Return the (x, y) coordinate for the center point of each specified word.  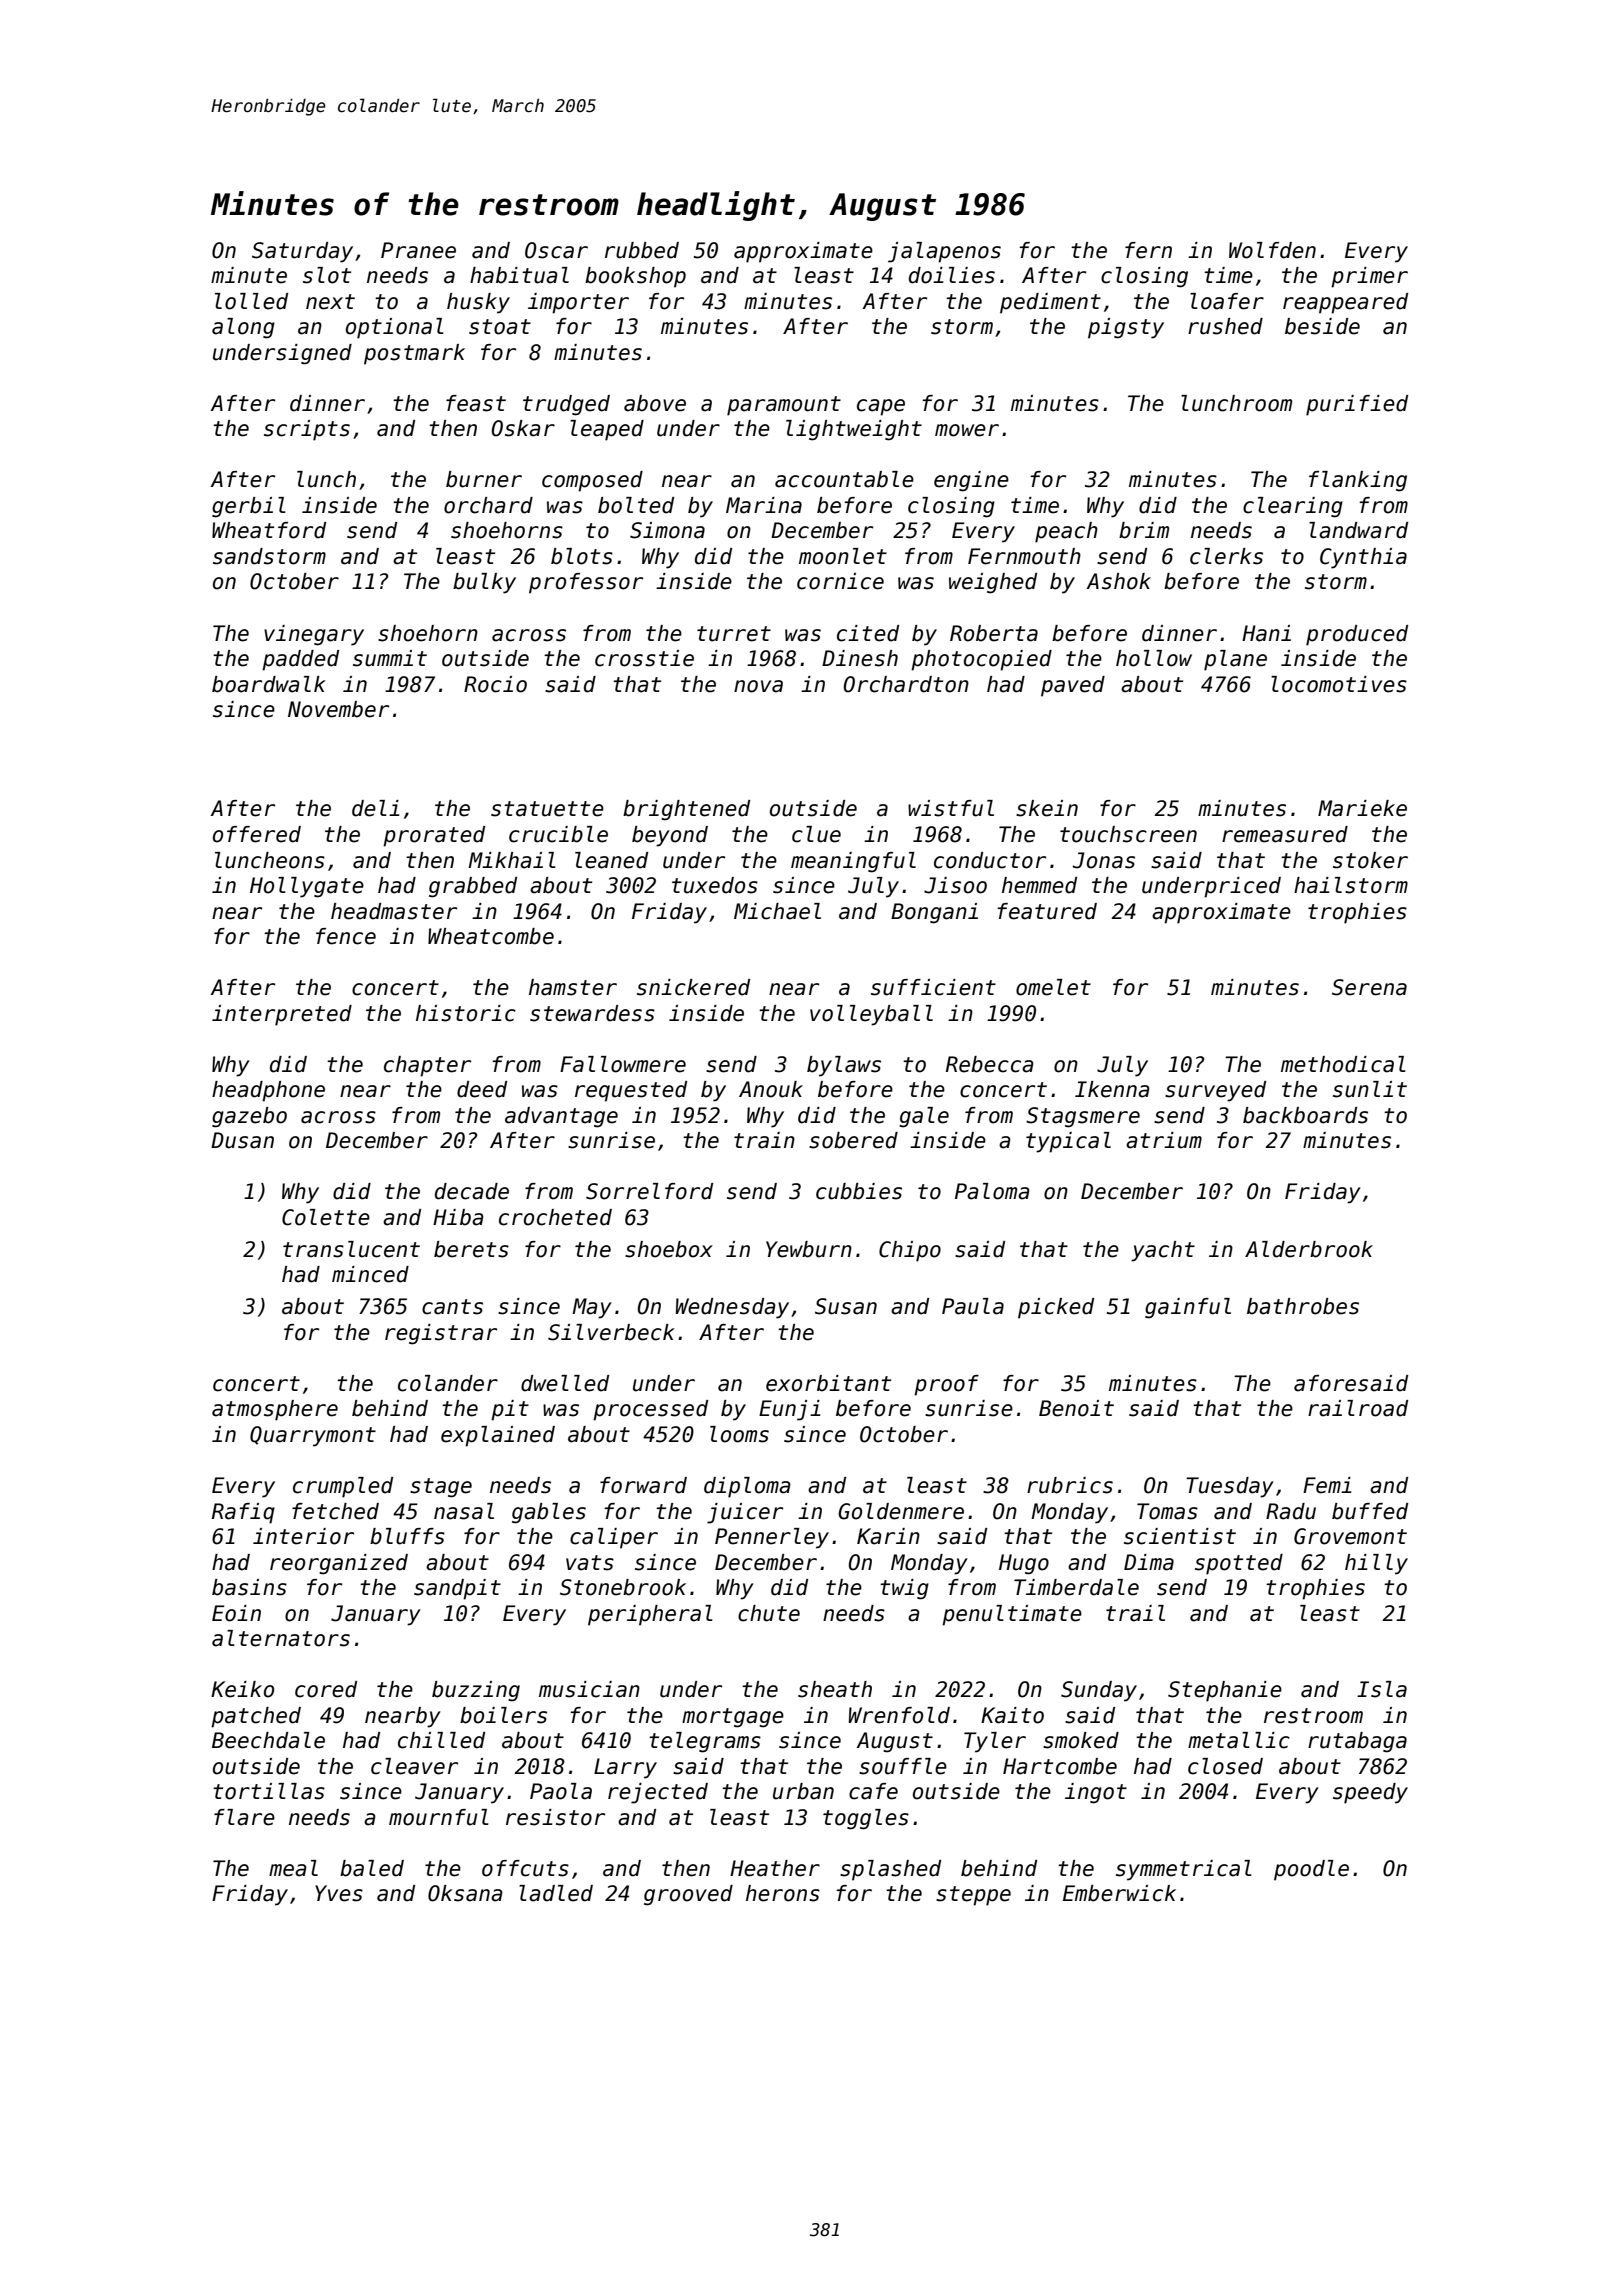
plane (1235, 660)
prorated (434, 836)
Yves (339, 1893)
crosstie (644, 658)
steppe (973, 1896)
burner (484, 479)
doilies (952, 275)
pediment (1050, 303)
